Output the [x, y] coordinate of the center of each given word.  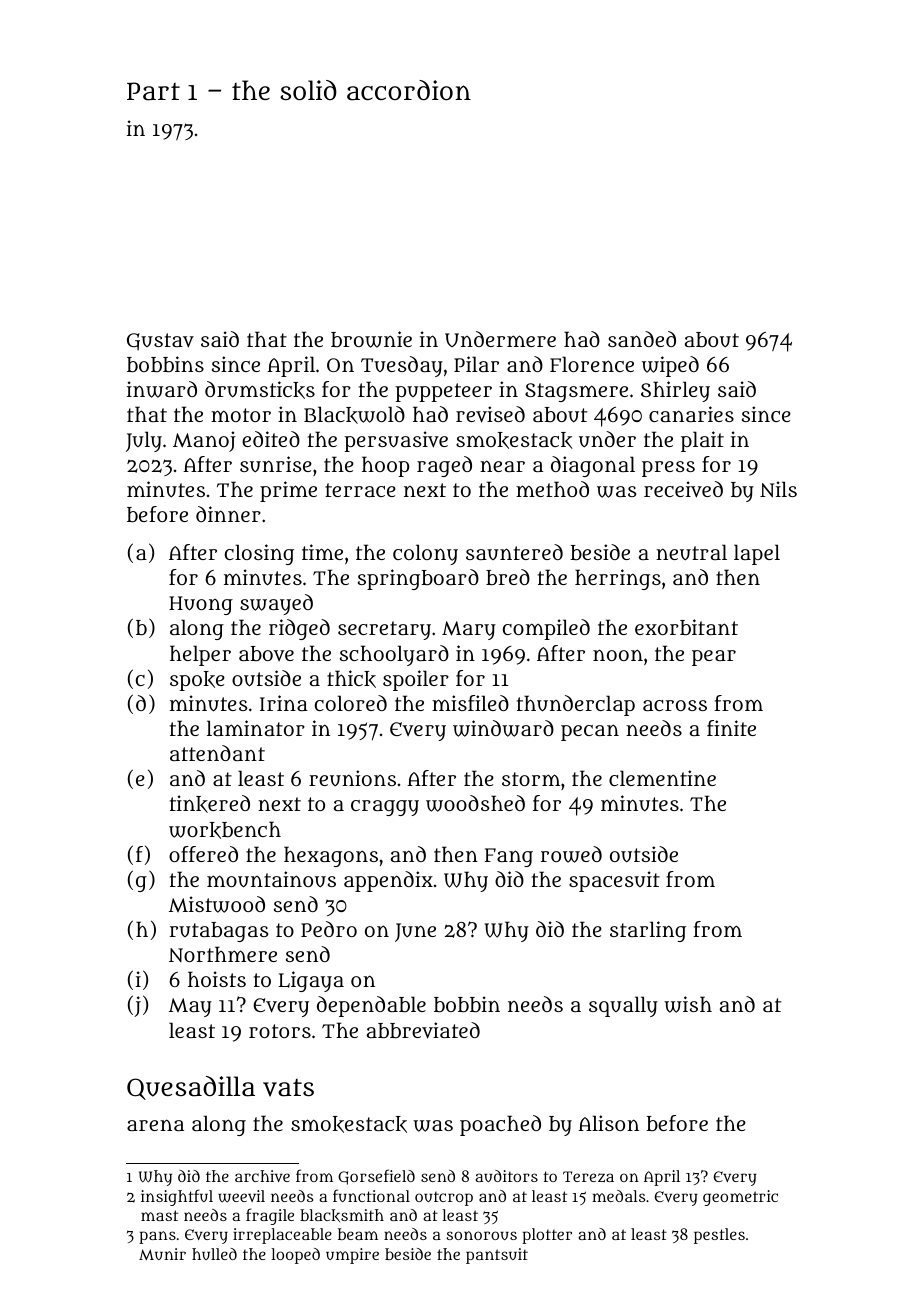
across [675, 705]
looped [296, 1256]
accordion [409, 90]
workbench [225, 830]
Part [153, 91]
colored [351, 703]
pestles [719, 1236]
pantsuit [497, 1256]
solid [308, 90]
